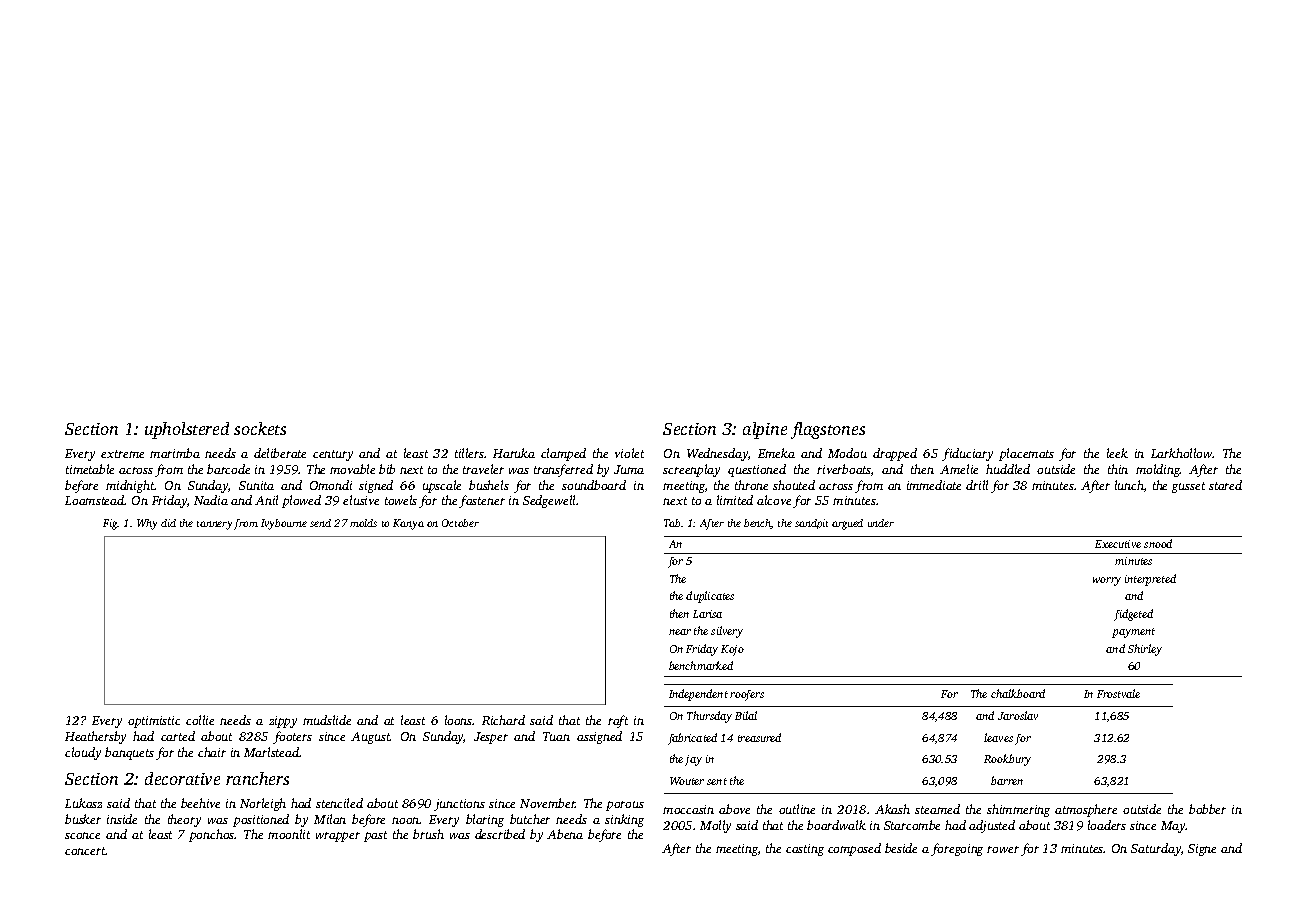  I want to click on interpreted, so click(1150, 580).
